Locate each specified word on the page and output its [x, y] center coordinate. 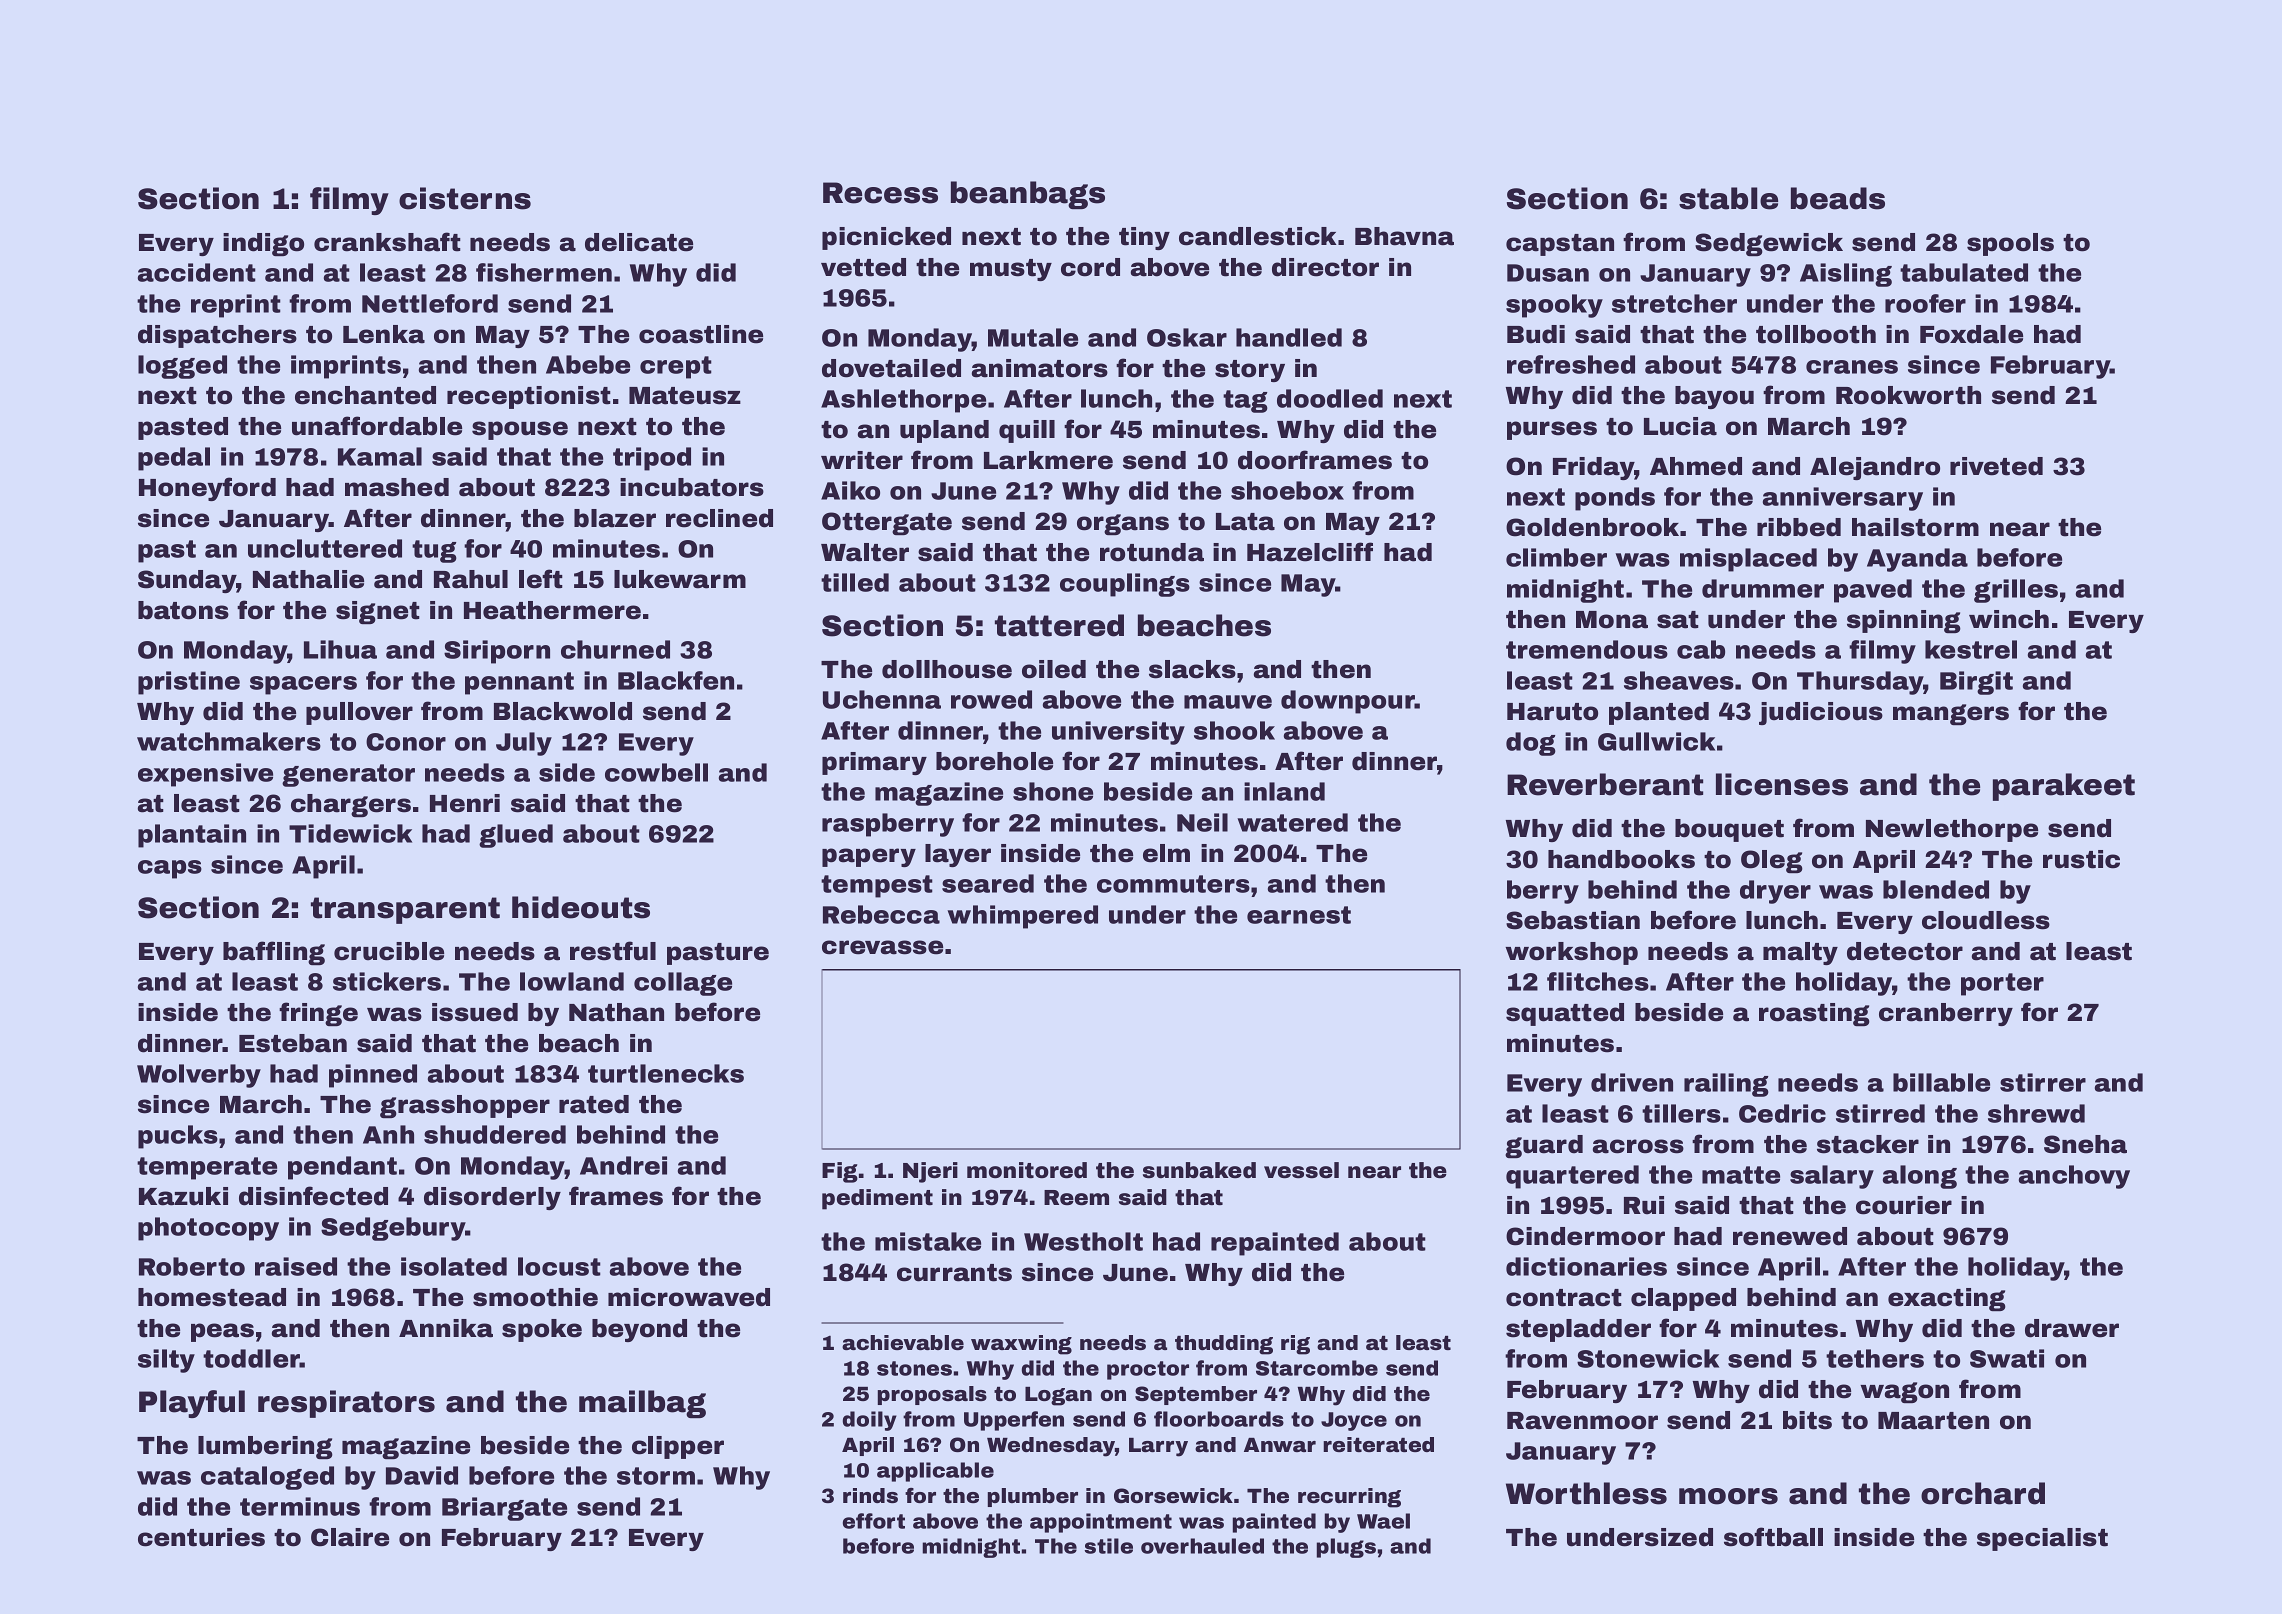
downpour [1348, 702]
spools [2010, 244]
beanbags [1028, 195]
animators [1040, 368]
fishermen [544, 272]
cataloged [267, 1478]
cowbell [656, 772]
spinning [1904, 621]
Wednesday [1051, 1447]
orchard [1983, 1493]
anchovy [2074, 1177]
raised [296, 1266]
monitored [1027, 1170]
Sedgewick [1769, 244]
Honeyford [207, 489]
